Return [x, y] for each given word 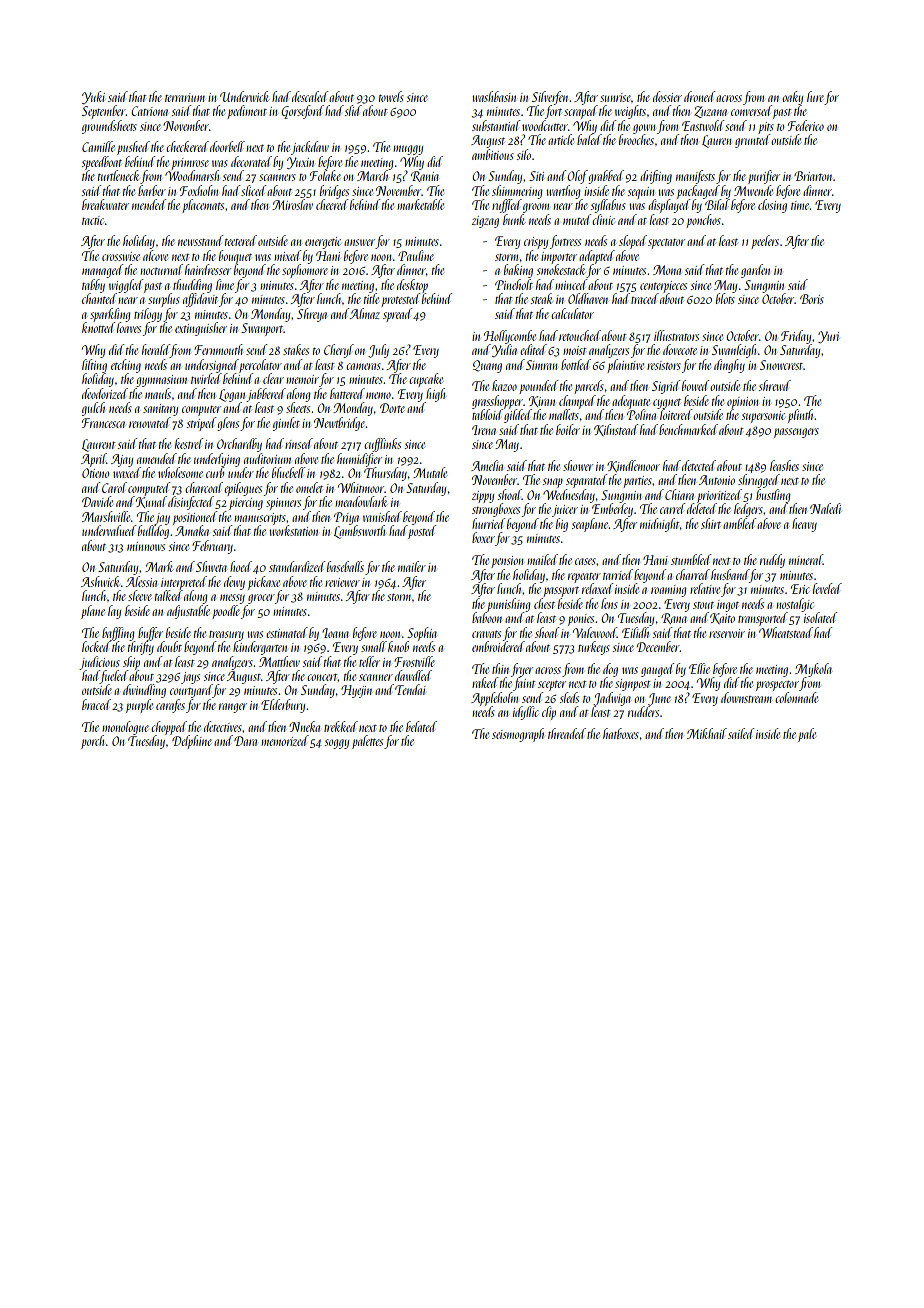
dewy [234, 583]
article [561, 139]
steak [541, 298]
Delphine [192, 742]
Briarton [814, 176]
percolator [260, 366]
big [562, 525]
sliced [253, 190]
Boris [812, 299]
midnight [660, 525]
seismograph [518, 735]
